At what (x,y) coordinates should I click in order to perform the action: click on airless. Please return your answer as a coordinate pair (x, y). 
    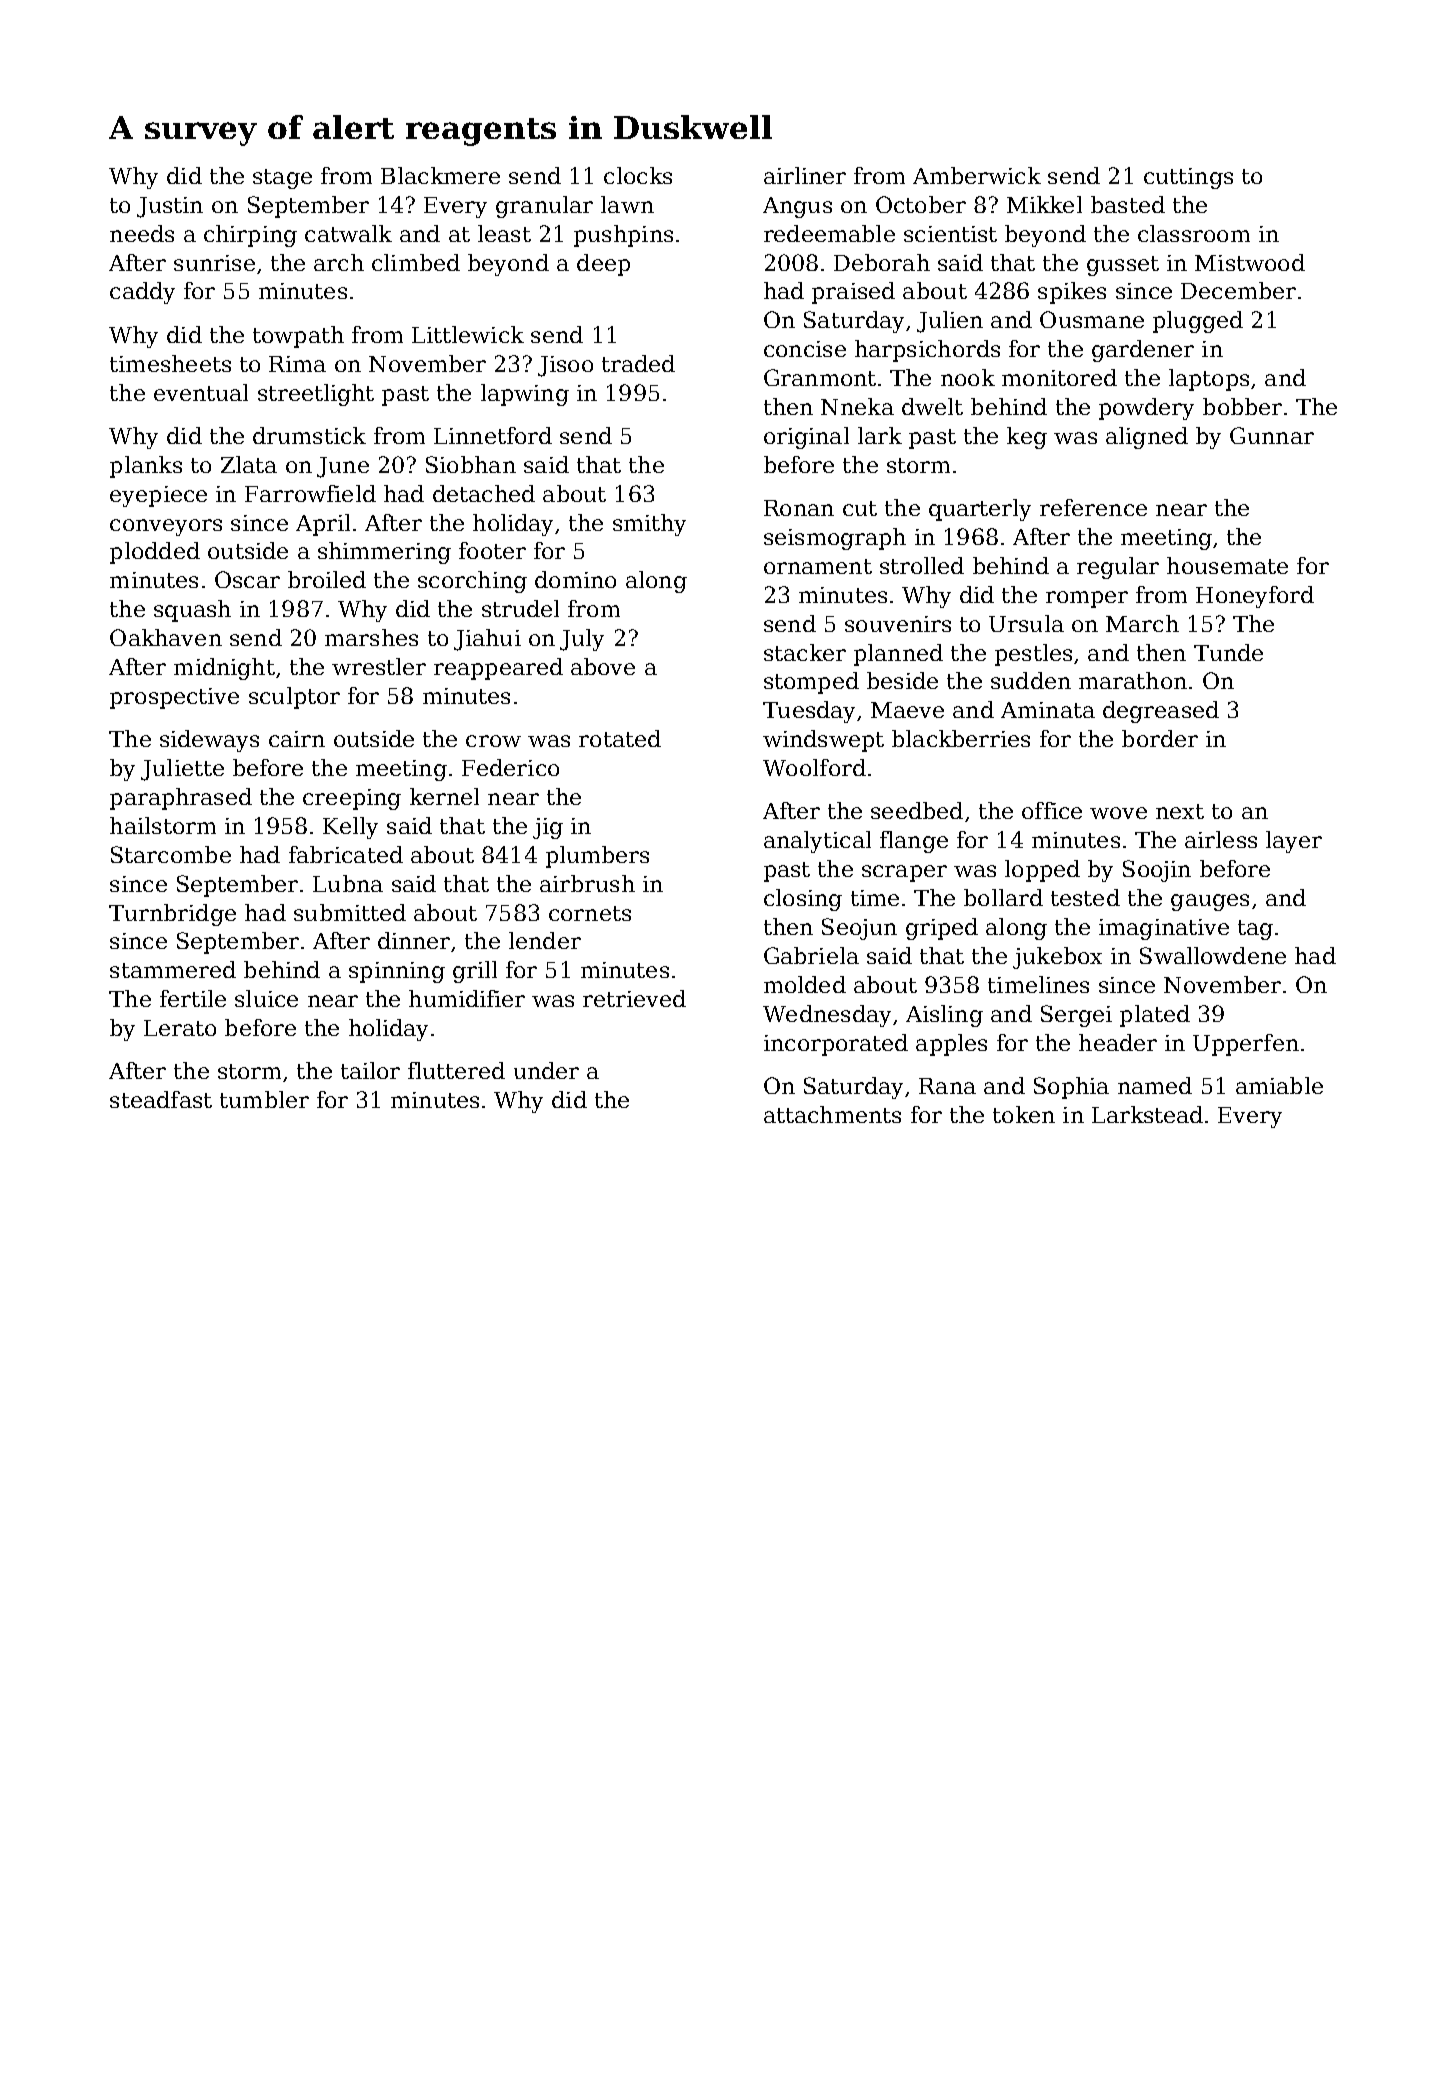
    Looking at the image, I should click on (1221, 839).
